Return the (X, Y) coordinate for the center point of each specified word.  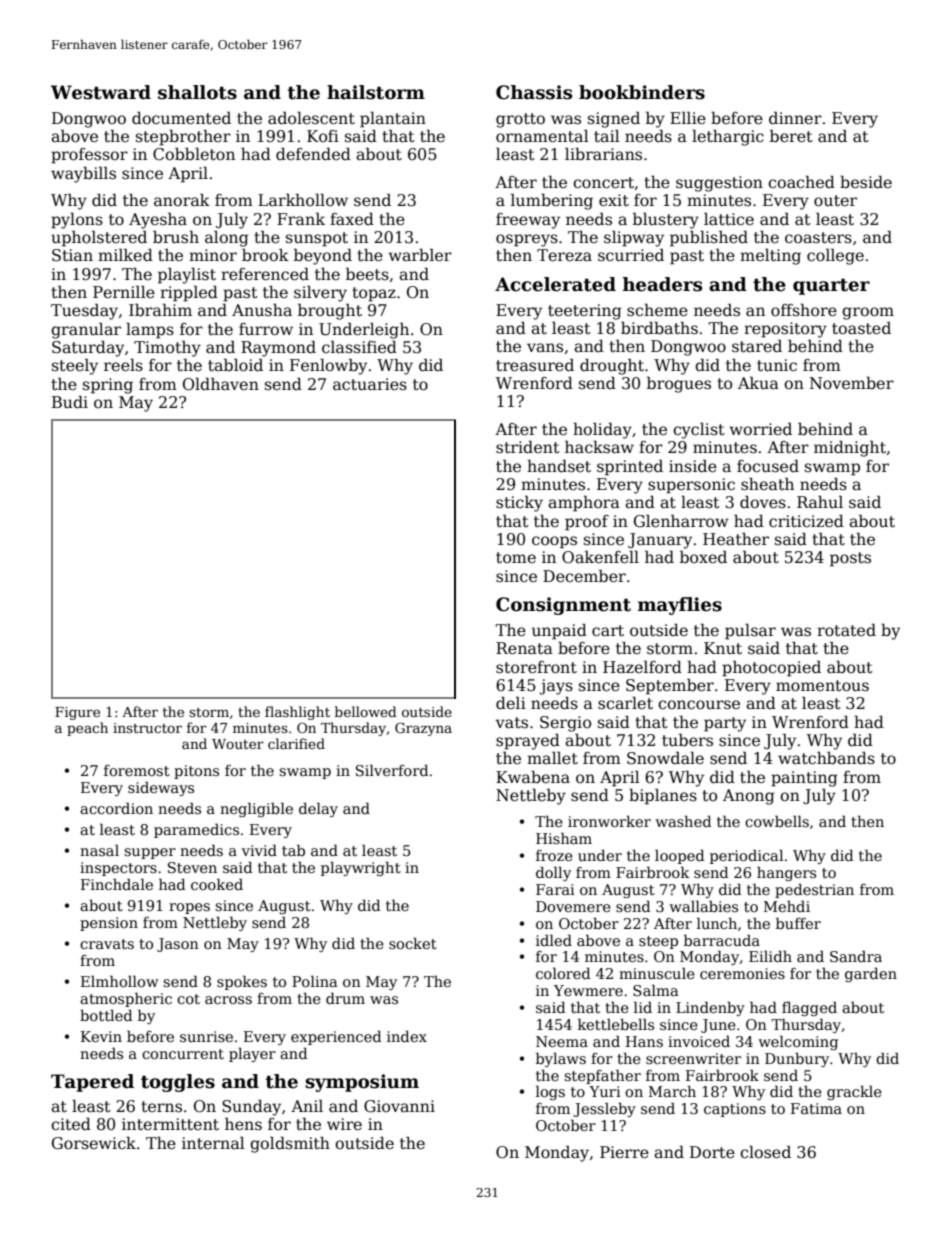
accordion (116, 808)
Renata (524, 648)
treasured (535, 365)
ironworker (609, 821)
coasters (818, 238)
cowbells (777, 821)
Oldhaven (221, 384)
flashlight (297, 713)
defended (313, 153)
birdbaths (659, 328)
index (407, 1036)
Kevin (101, 1036)
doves (763, 502)
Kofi (323, 136)
